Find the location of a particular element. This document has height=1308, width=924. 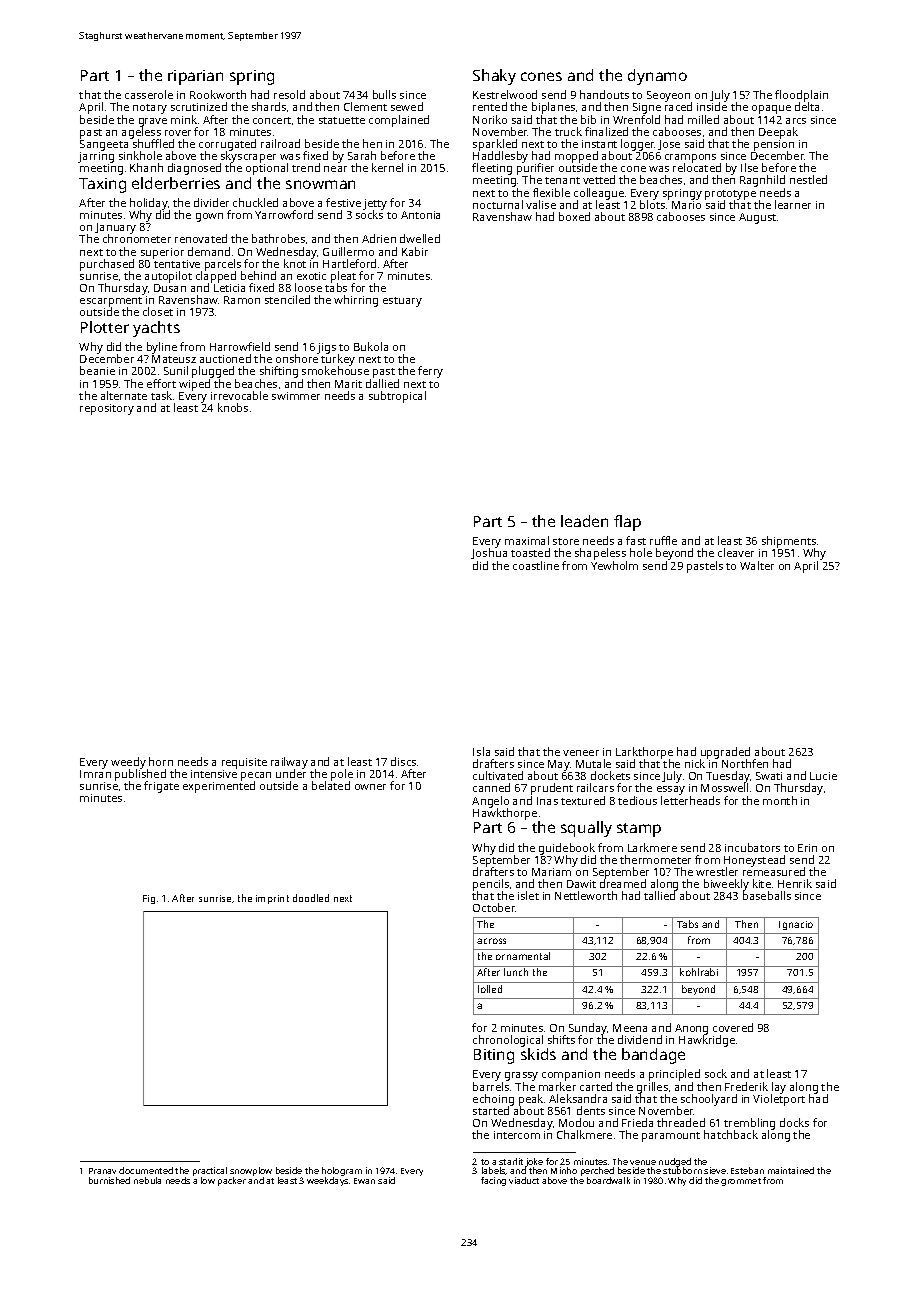

viaduct is located at coordinates (524, 1180).
